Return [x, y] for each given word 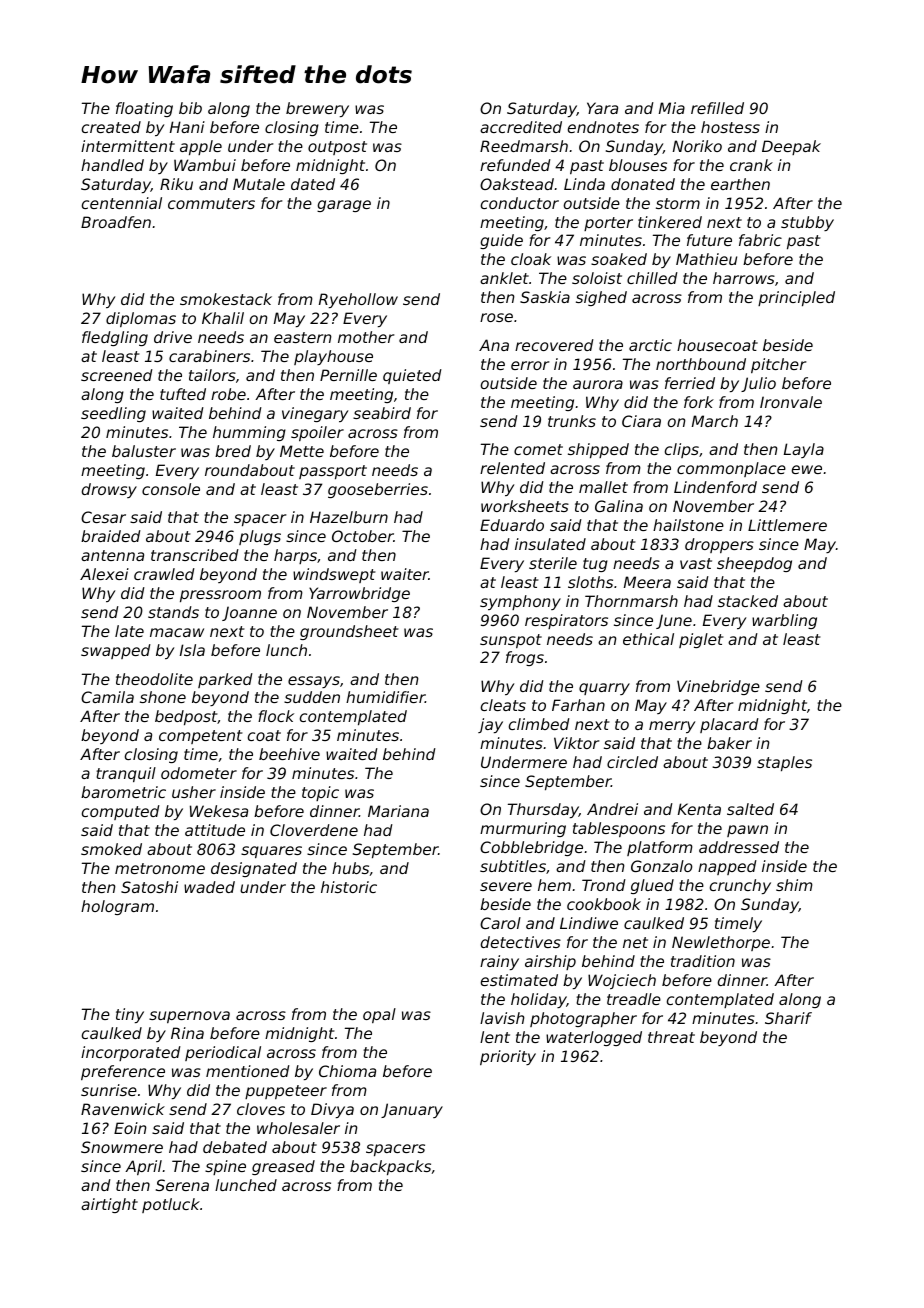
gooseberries [378, 490]
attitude [215, 830]
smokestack [226, 299]
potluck [171, 1205]
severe [506, 886]
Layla [804, 450]
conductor [520, 203]
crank [751, 165]
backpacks [390, 1167]
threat [671, 1037]
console [171, 489]
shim [794, 885]
